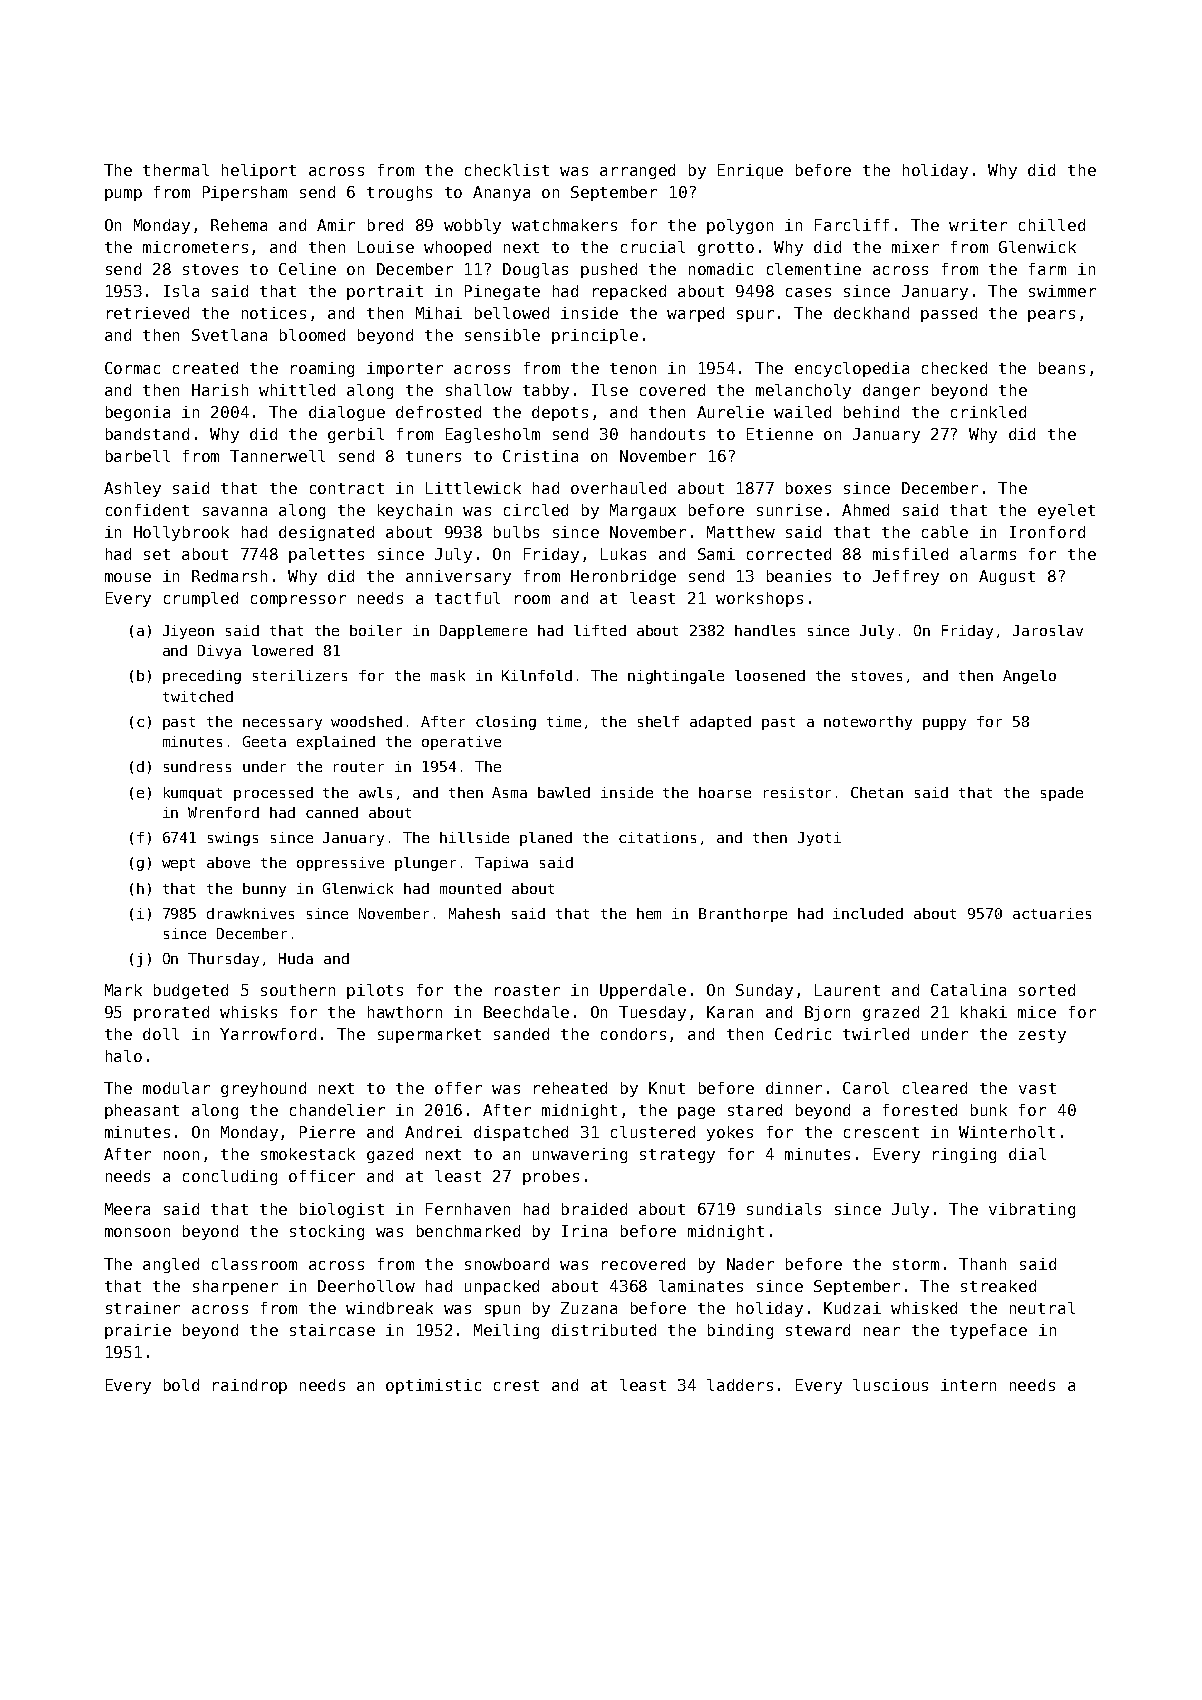  What do you see at coordinates (1062, 794) in the screenshot?
I see `spade` at bounding box center [1062, 794].
